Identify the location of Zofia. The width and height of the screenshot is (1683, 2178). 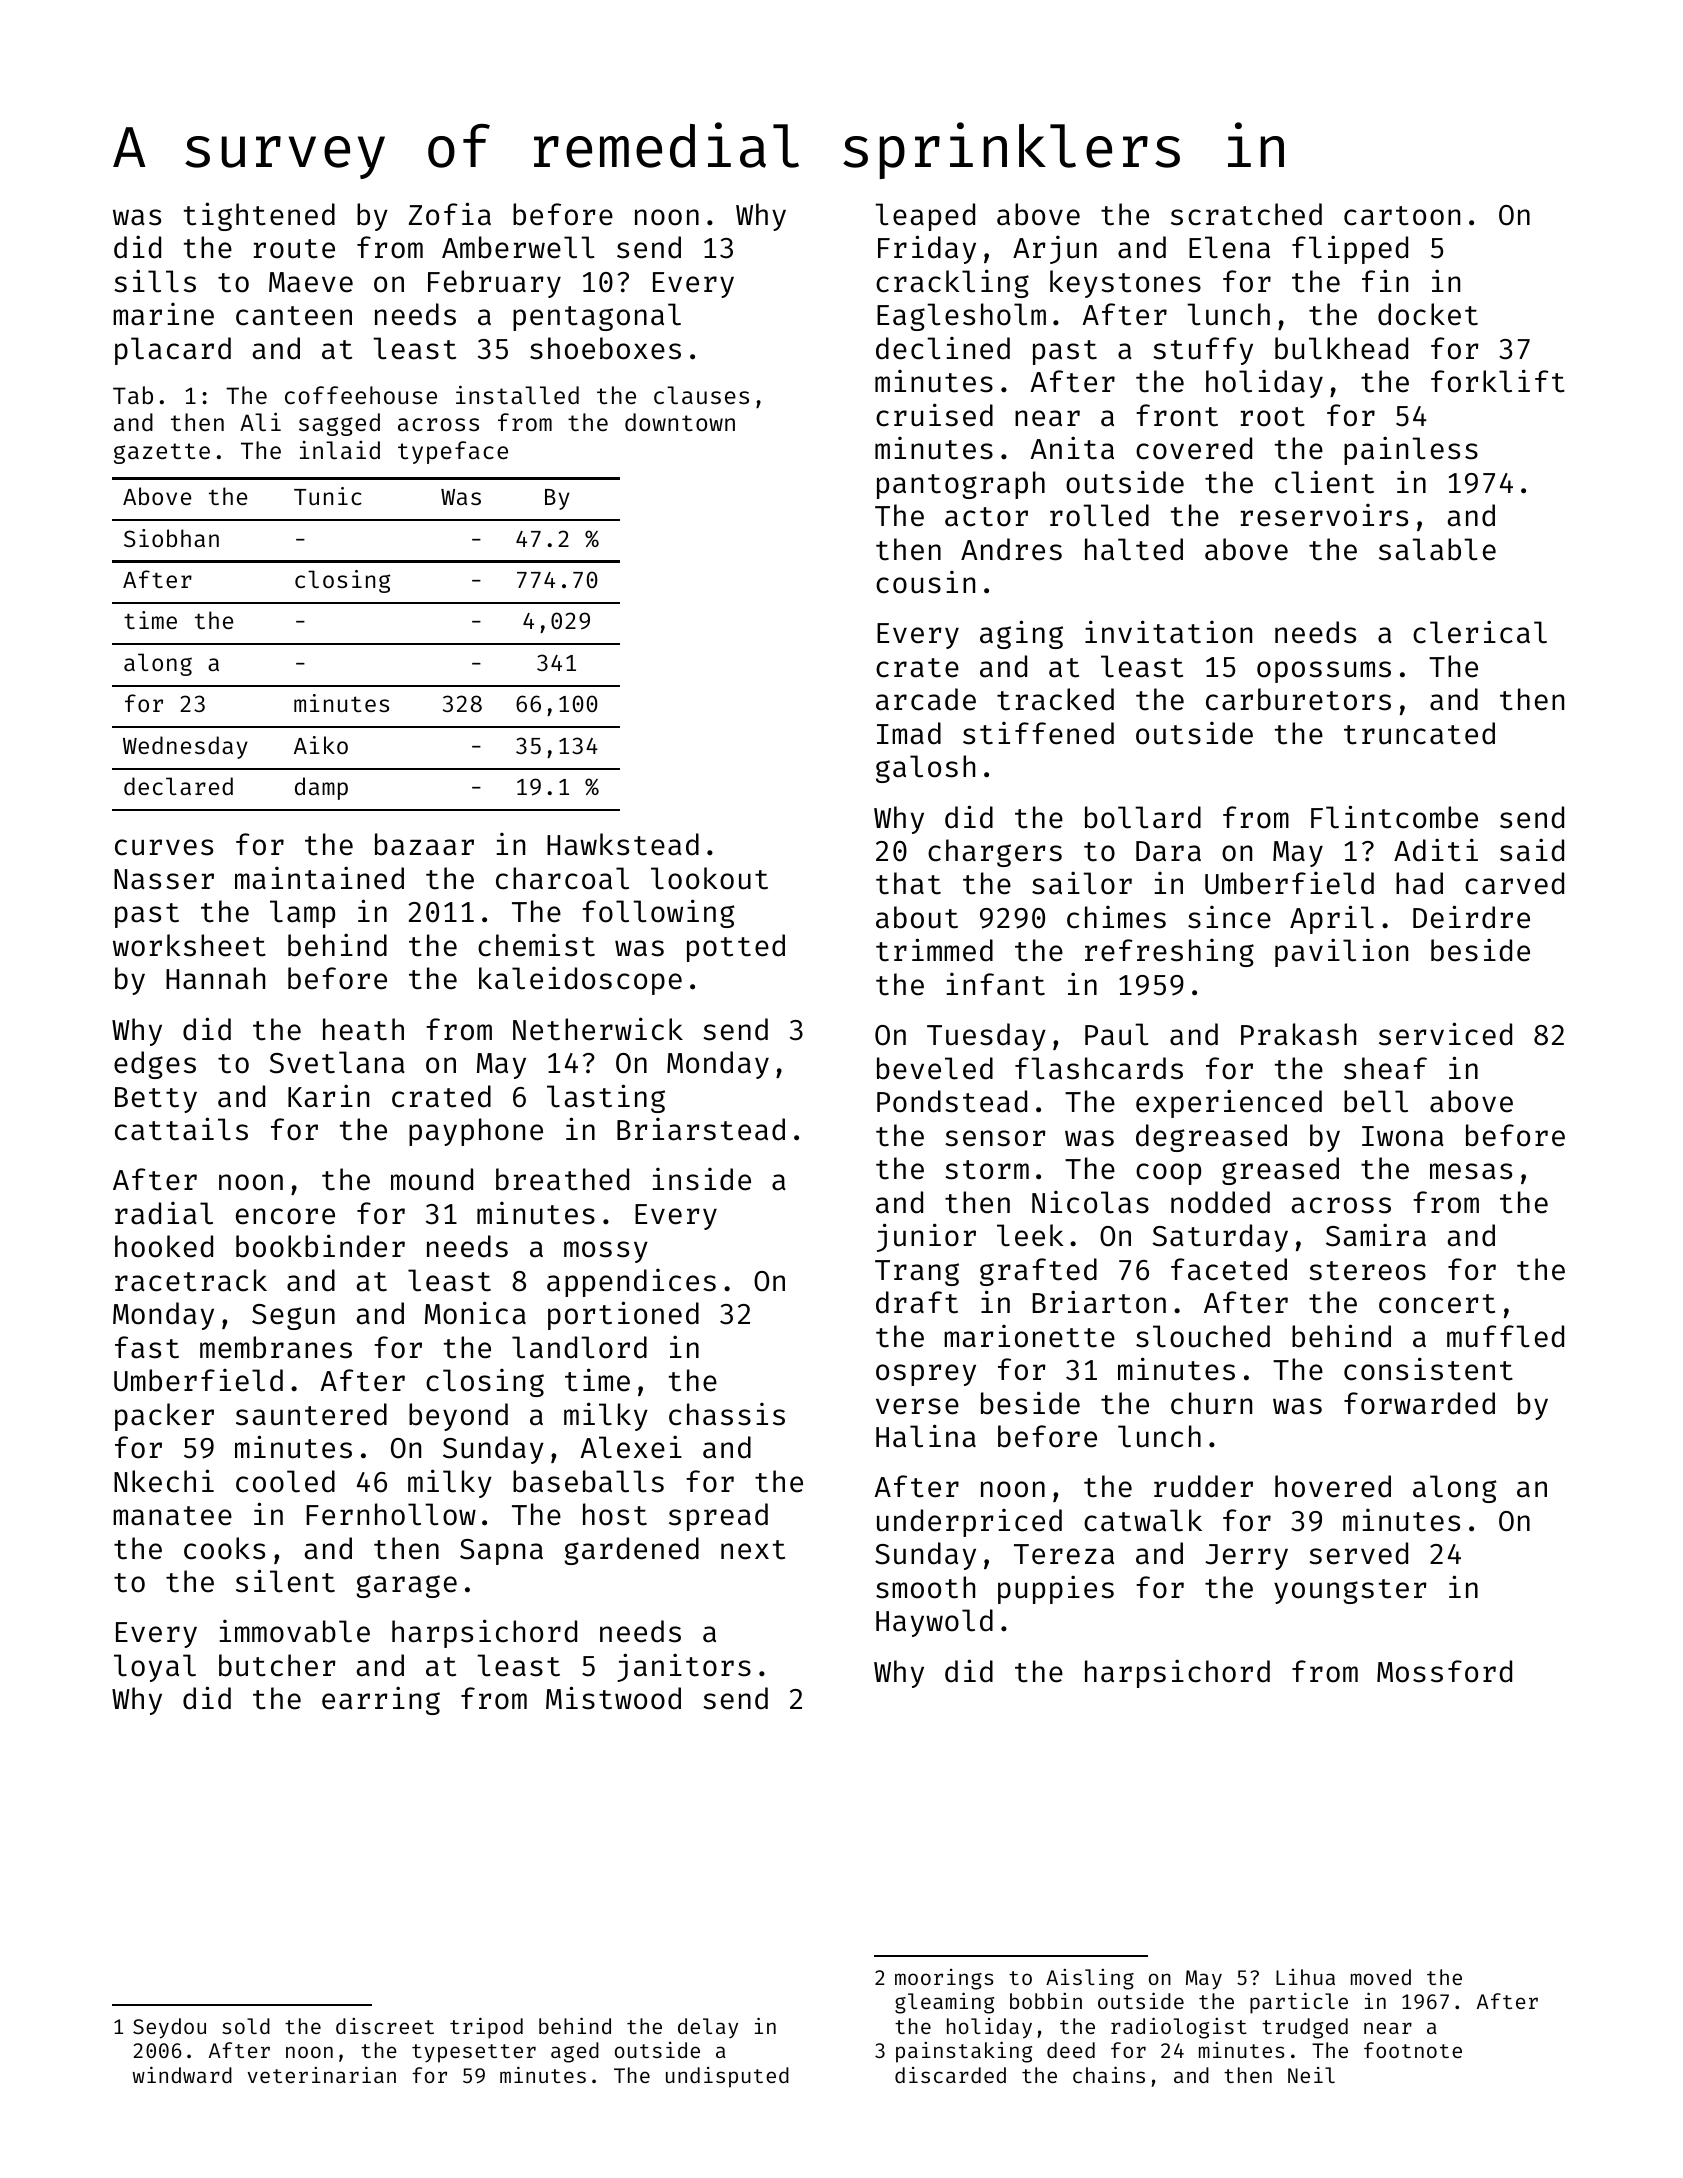
(450, 214).
